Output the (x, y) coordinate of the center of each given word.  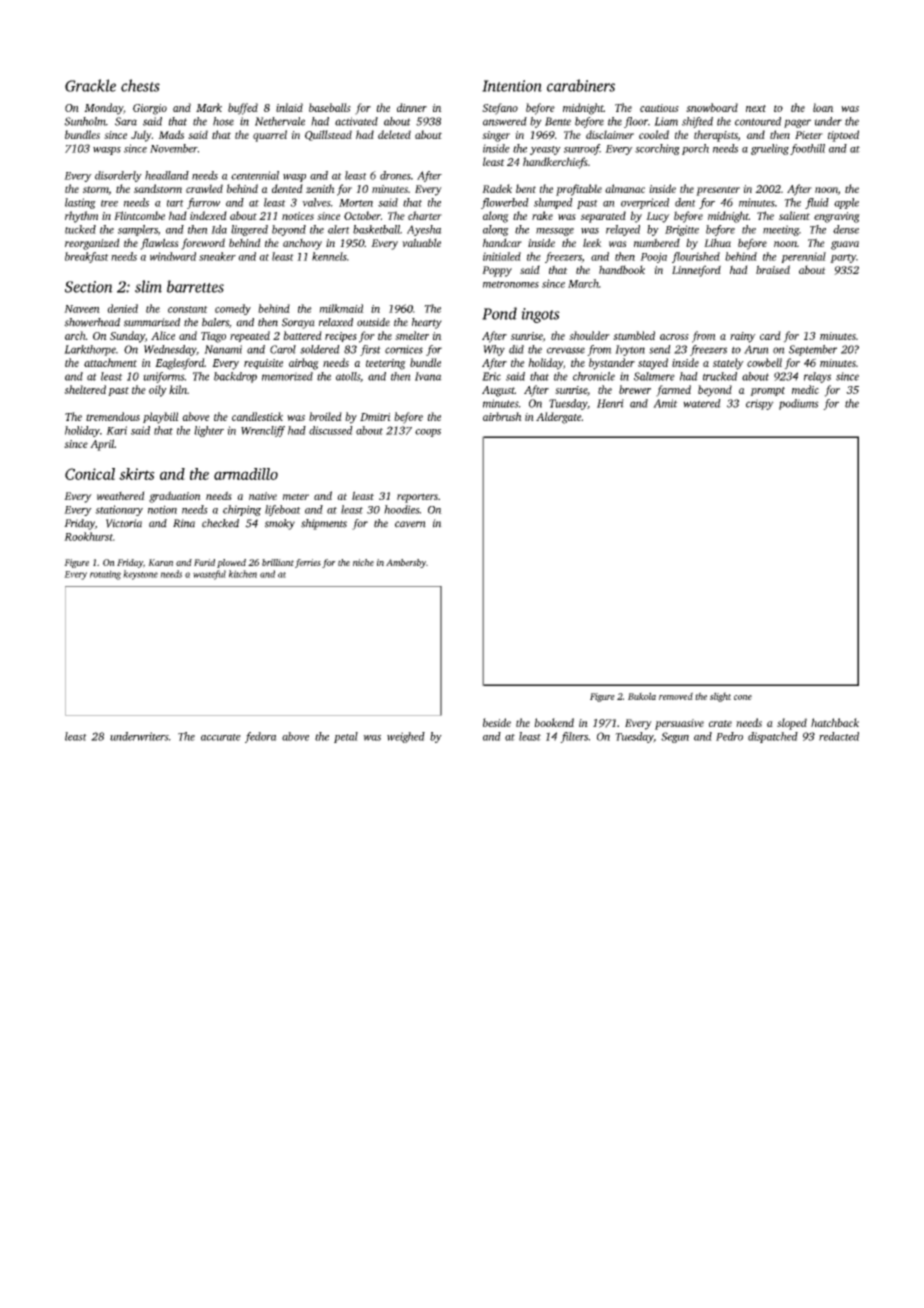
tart (175, 203)
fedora (261, 737)
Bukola (642, 696)
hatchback (835, 722)
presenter (718, 191)
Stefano (500, 109)
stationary (119, 510)
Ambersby (406, 563)
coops (428, 433)
